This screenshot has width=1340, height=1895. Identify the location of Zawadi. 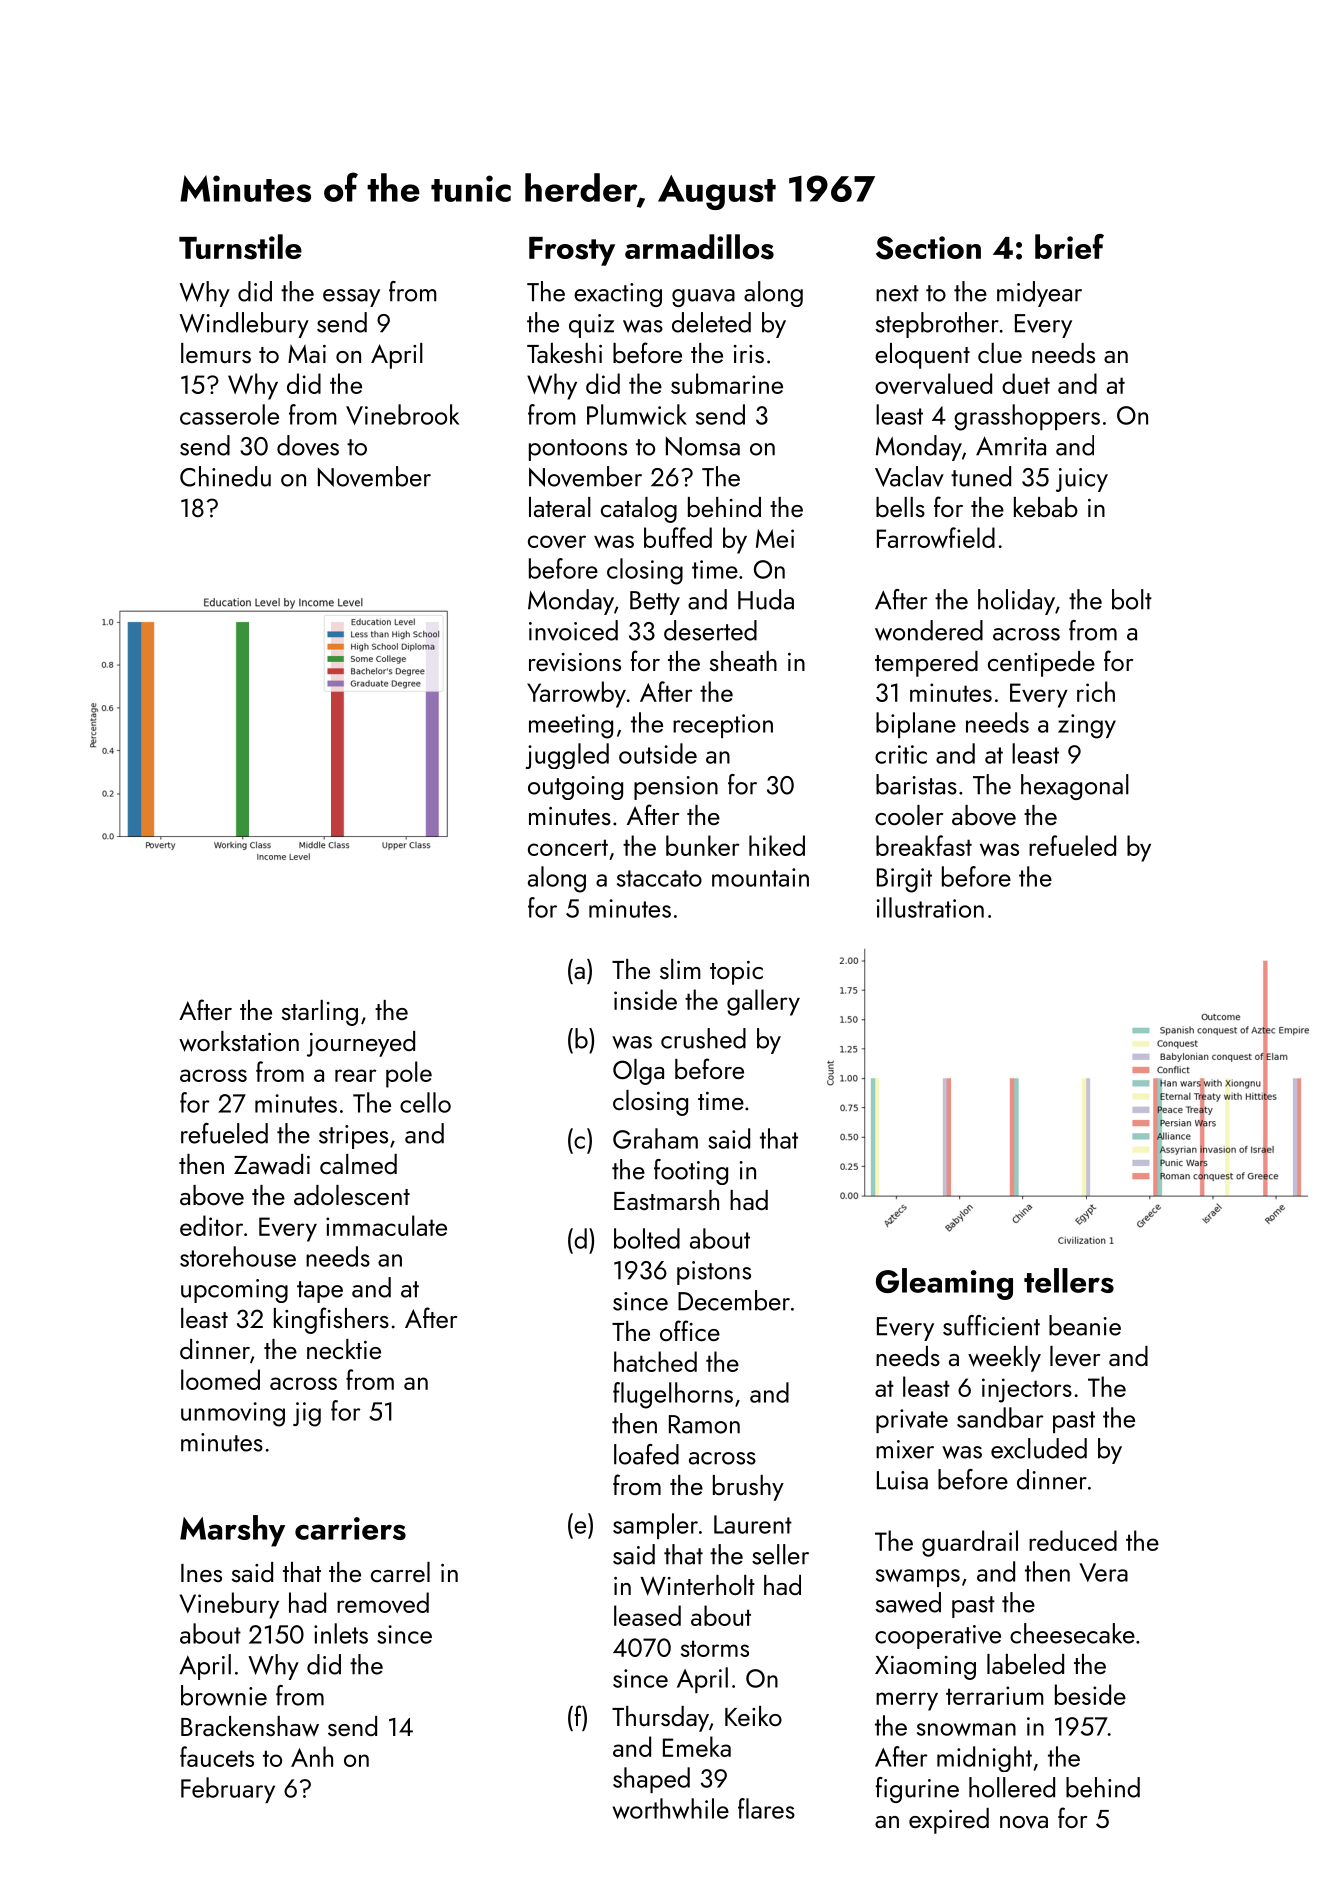
(272, 1164).
